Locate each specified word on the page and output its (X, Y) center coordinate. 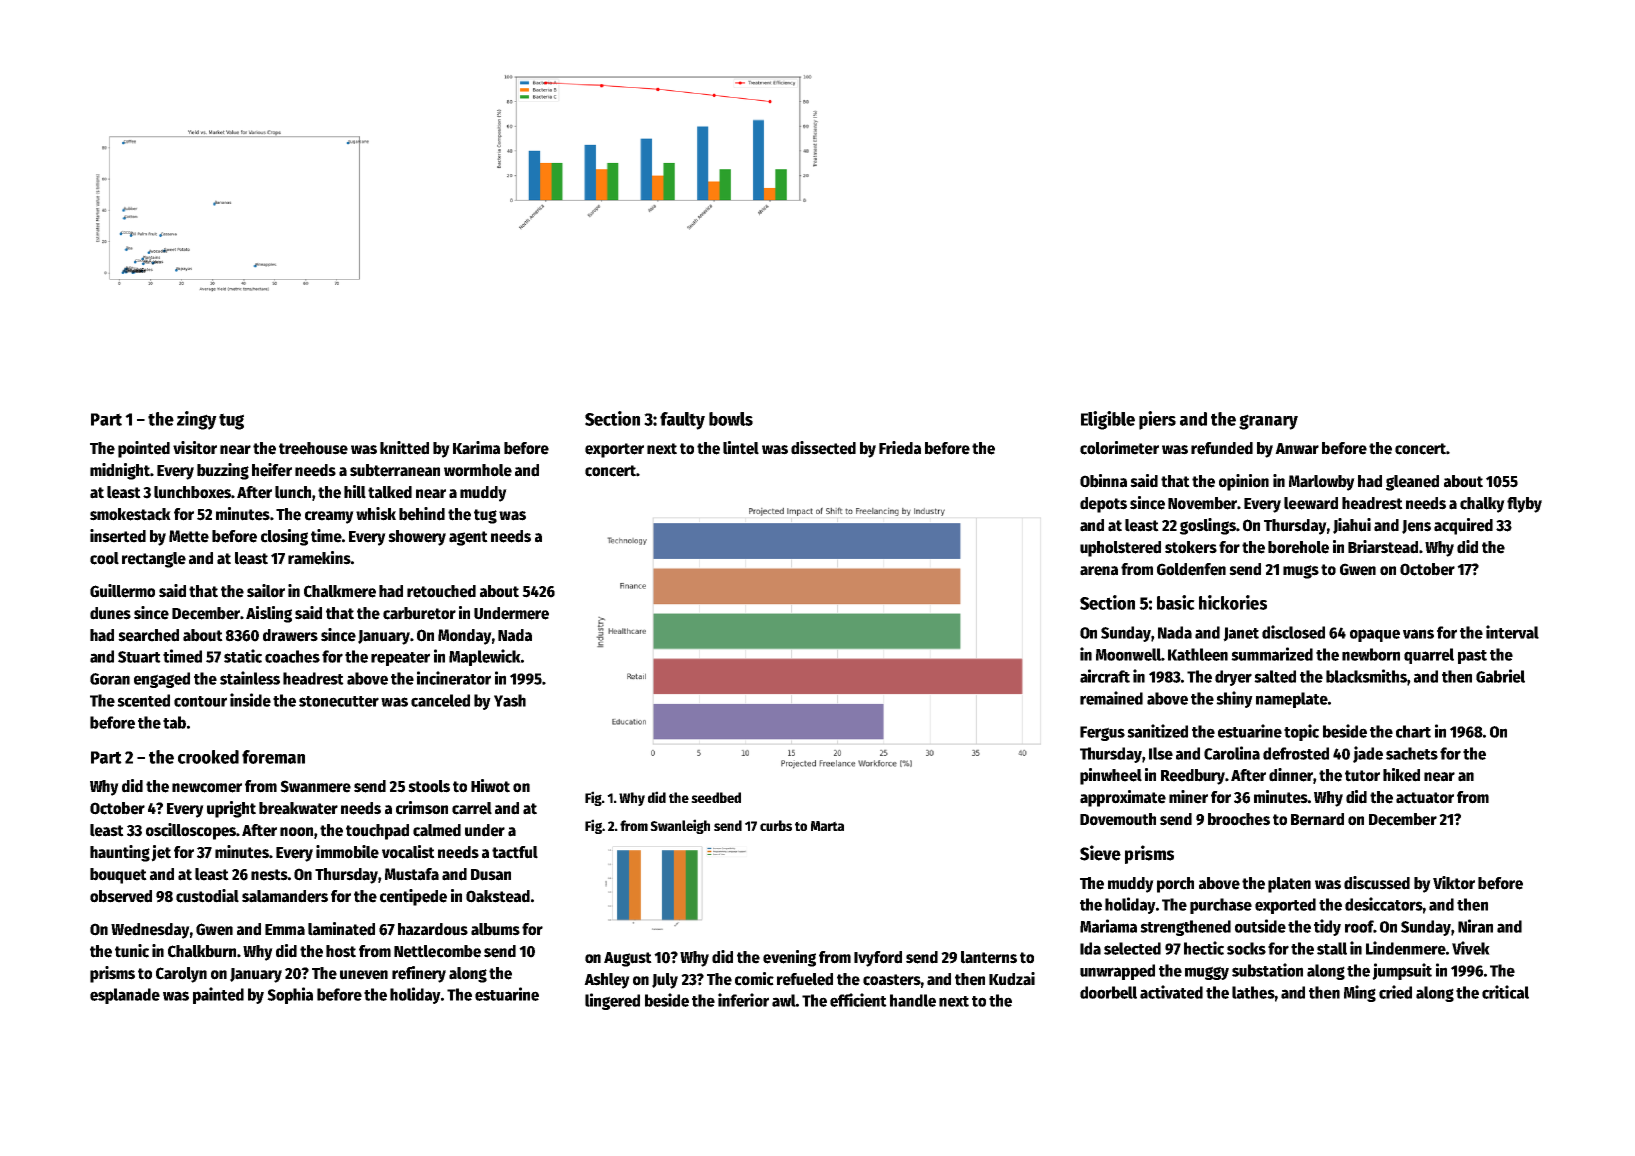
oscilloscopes (191, 831)
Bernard (1317, 819)
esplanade (125, 996)
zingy (197, 420)
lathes (1253, 992)
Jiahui (1352, 526)
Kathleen (1198, 654)
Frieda (900, 448)
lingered (612, 1001)
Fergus (1102, 733)
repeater (400, 659)
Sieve (1100, 853)
